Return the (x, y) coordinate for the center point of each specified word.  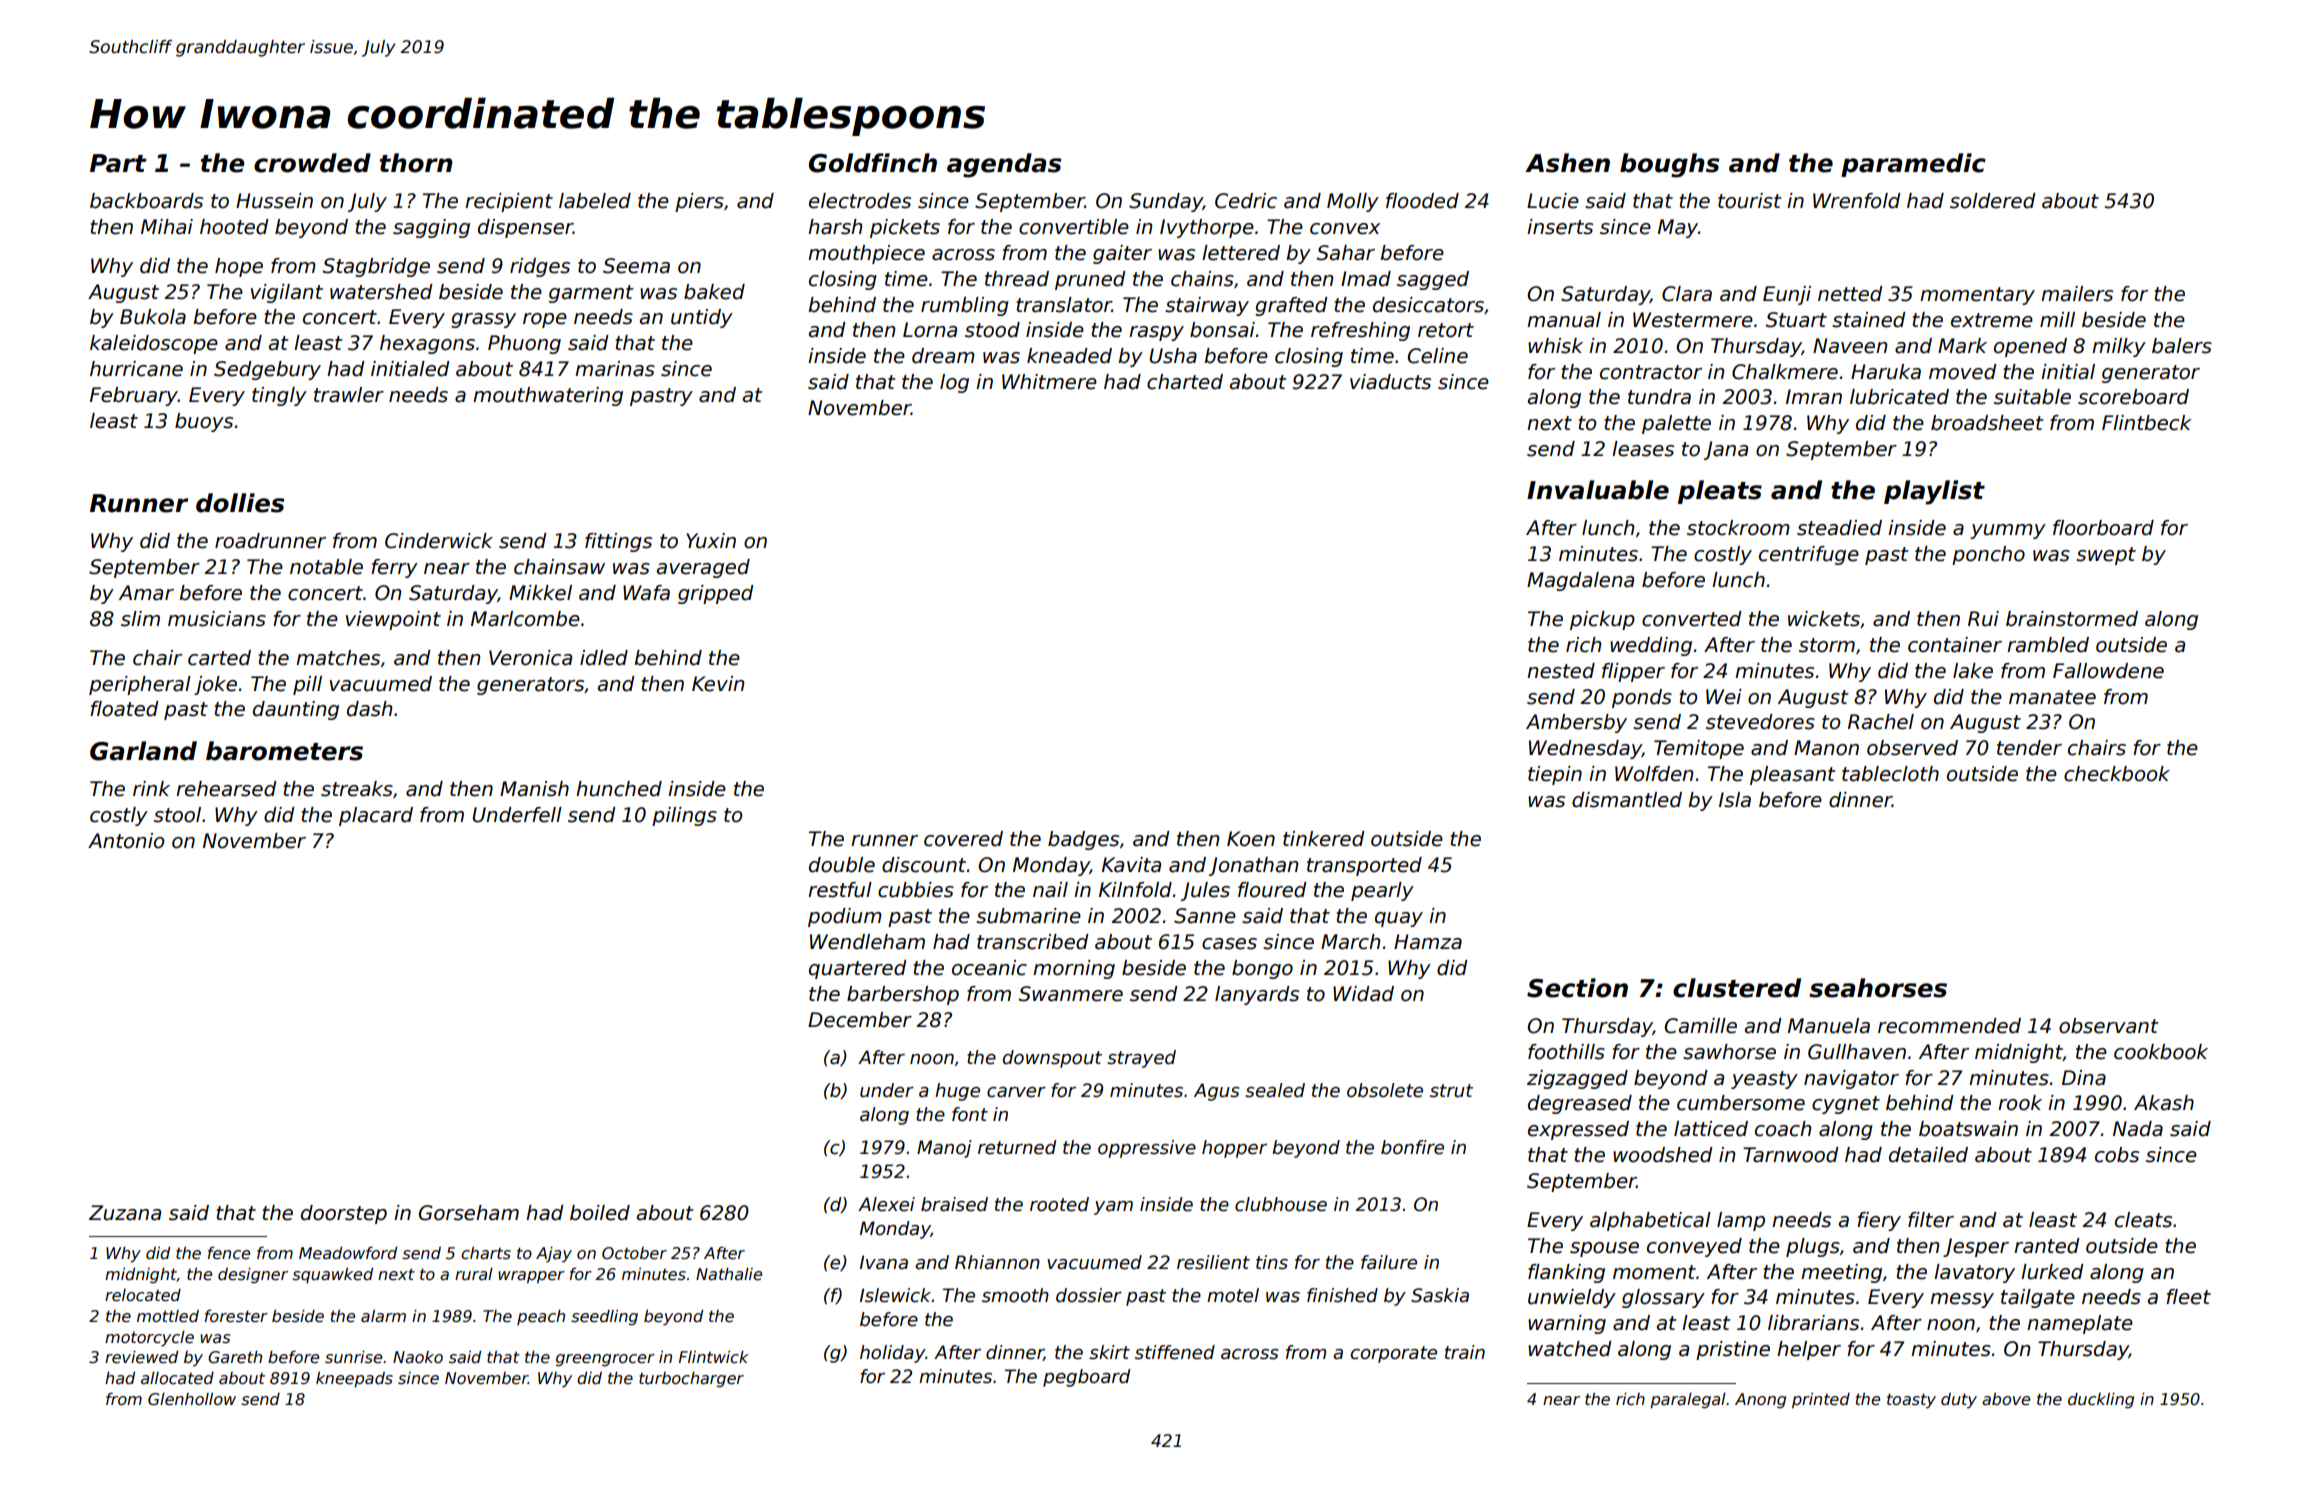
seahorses (1878, 988)
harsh (835, 227)
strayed (1141, 1059)
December (860, 1020)
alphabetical (1650, 1221)
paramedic (1913, 165)
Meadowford (348, 1252)
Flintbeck (2147, 423)
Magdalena (1580, 581)
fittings (618, 542)
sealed (1275, 1090)
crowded (312, 163)
